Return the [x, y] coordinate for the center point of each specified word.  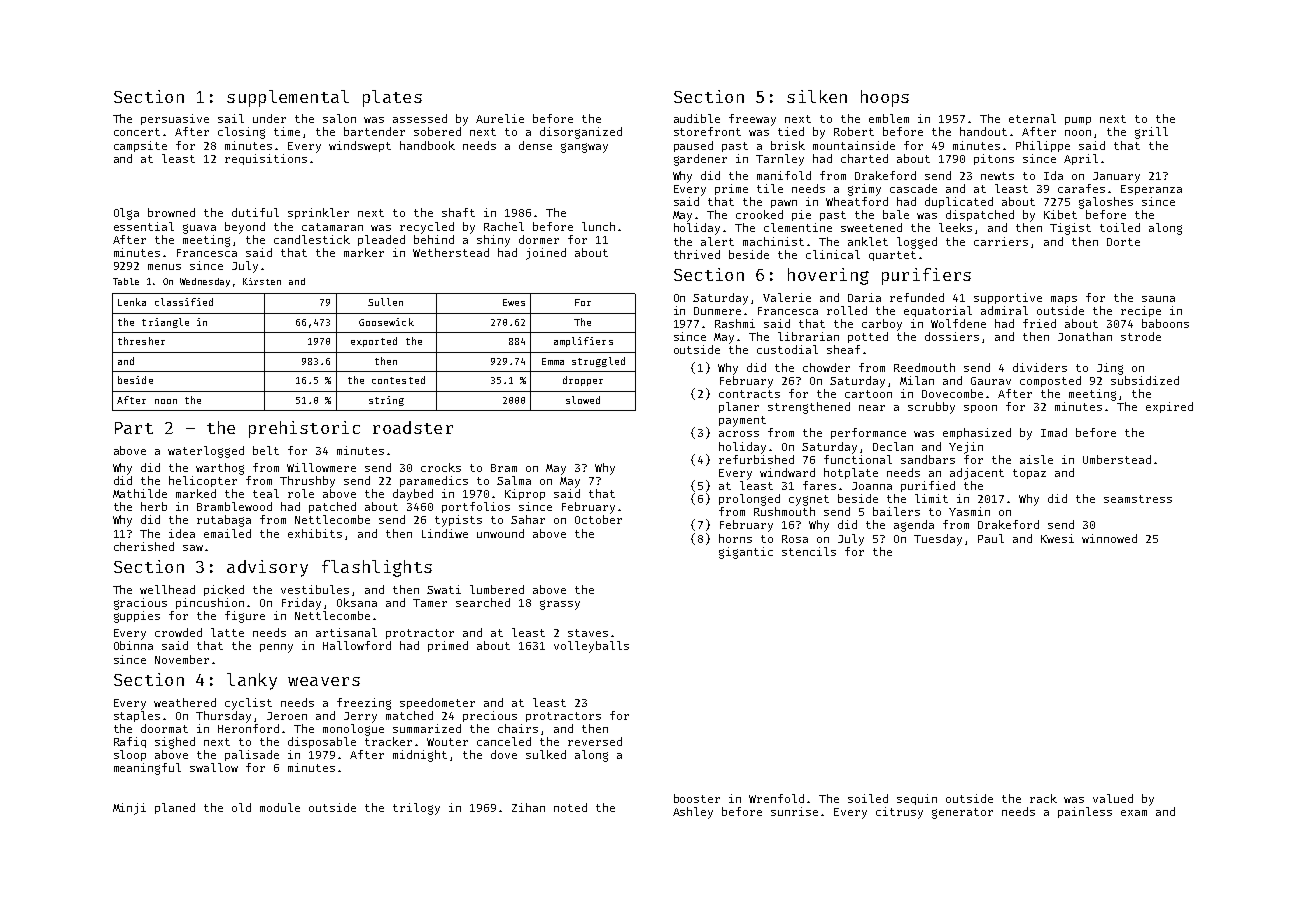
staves [588, 633]
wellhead [167, 589]
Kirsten [262, 281]
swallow [214, 767]
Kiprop [525, 494]
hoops [885, 98]
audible [697, 118]
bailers [896, 511]
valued [1113, 798]
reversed [595, 741]
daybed [413, 495]
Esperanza [1151, 190]
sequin [917, 799]
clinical [833, 254]
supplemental [288, 98]
